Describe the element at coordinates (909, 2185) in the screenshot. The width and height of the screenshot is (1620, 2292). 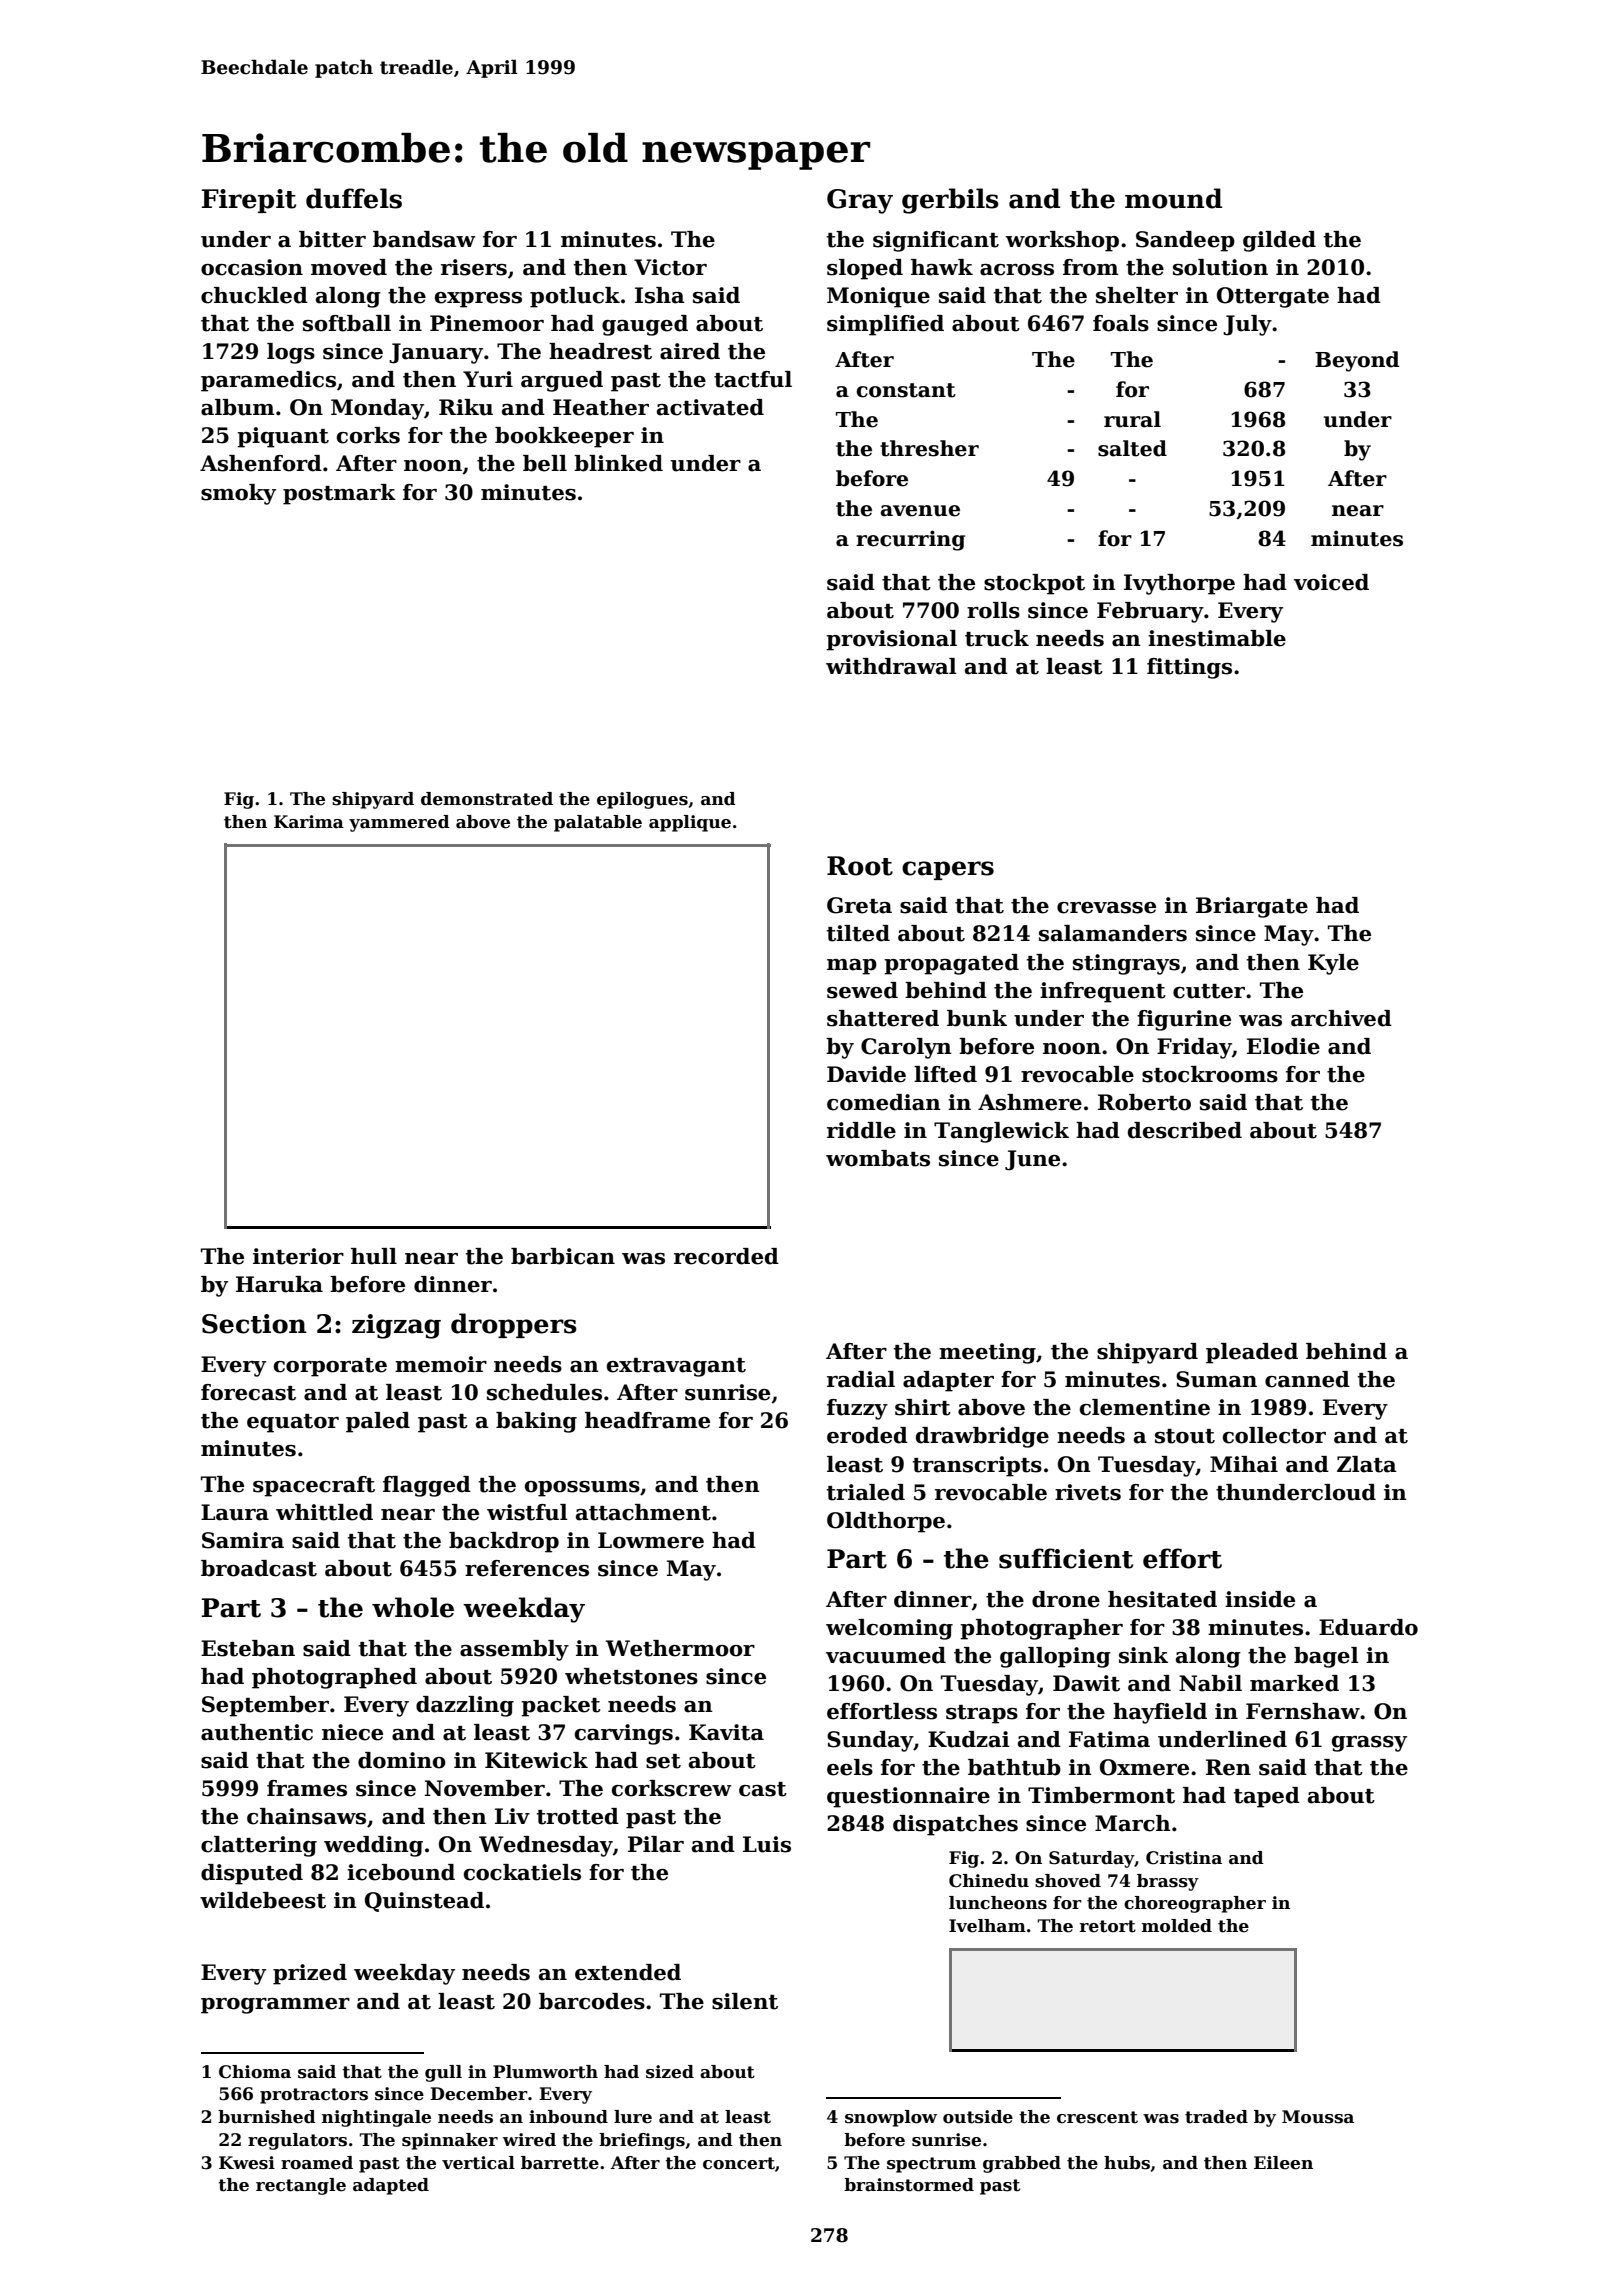
I see `brainstormed` at that location.
